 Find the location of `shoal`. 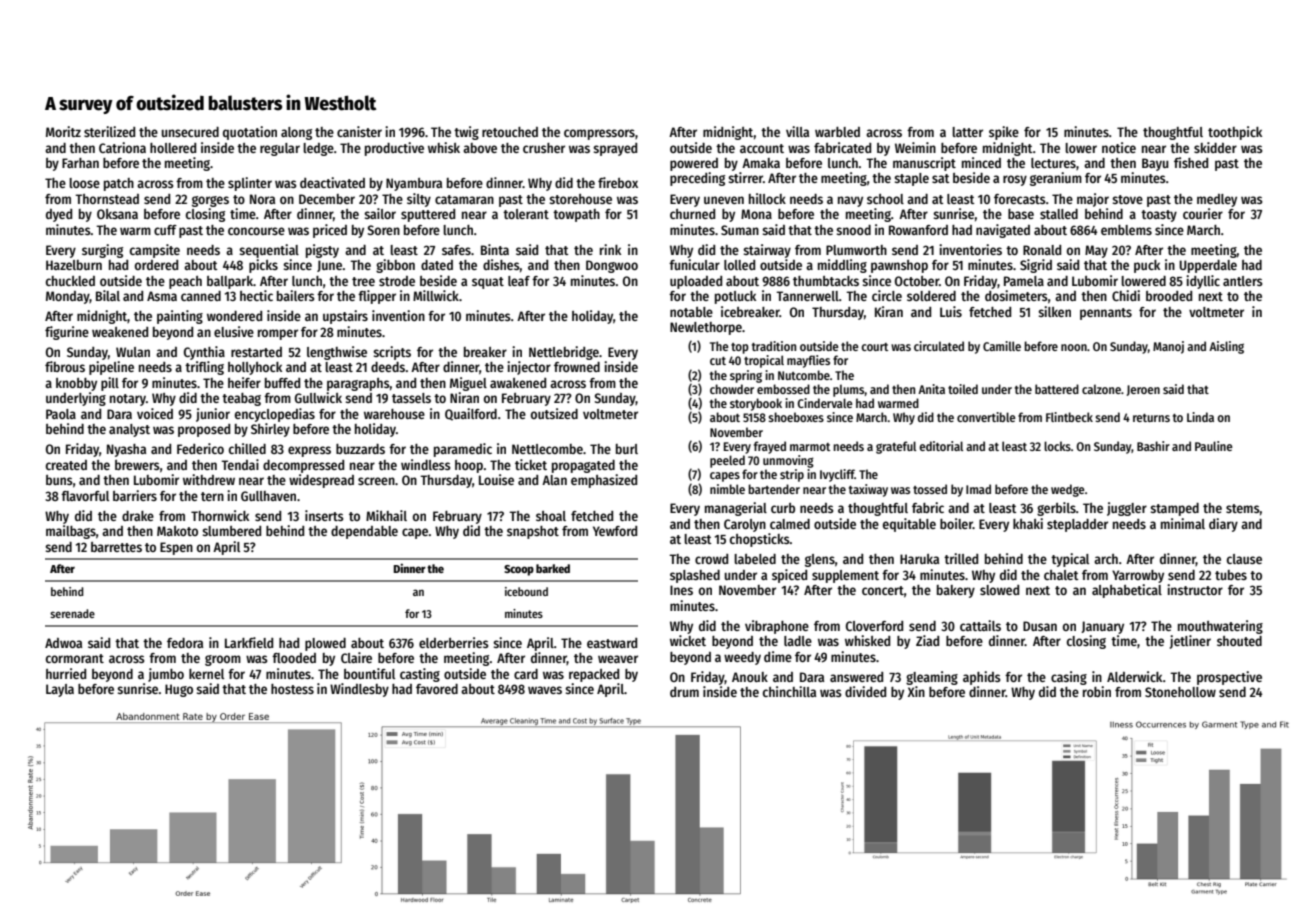

shoal is located at coordinates (551, 516).
